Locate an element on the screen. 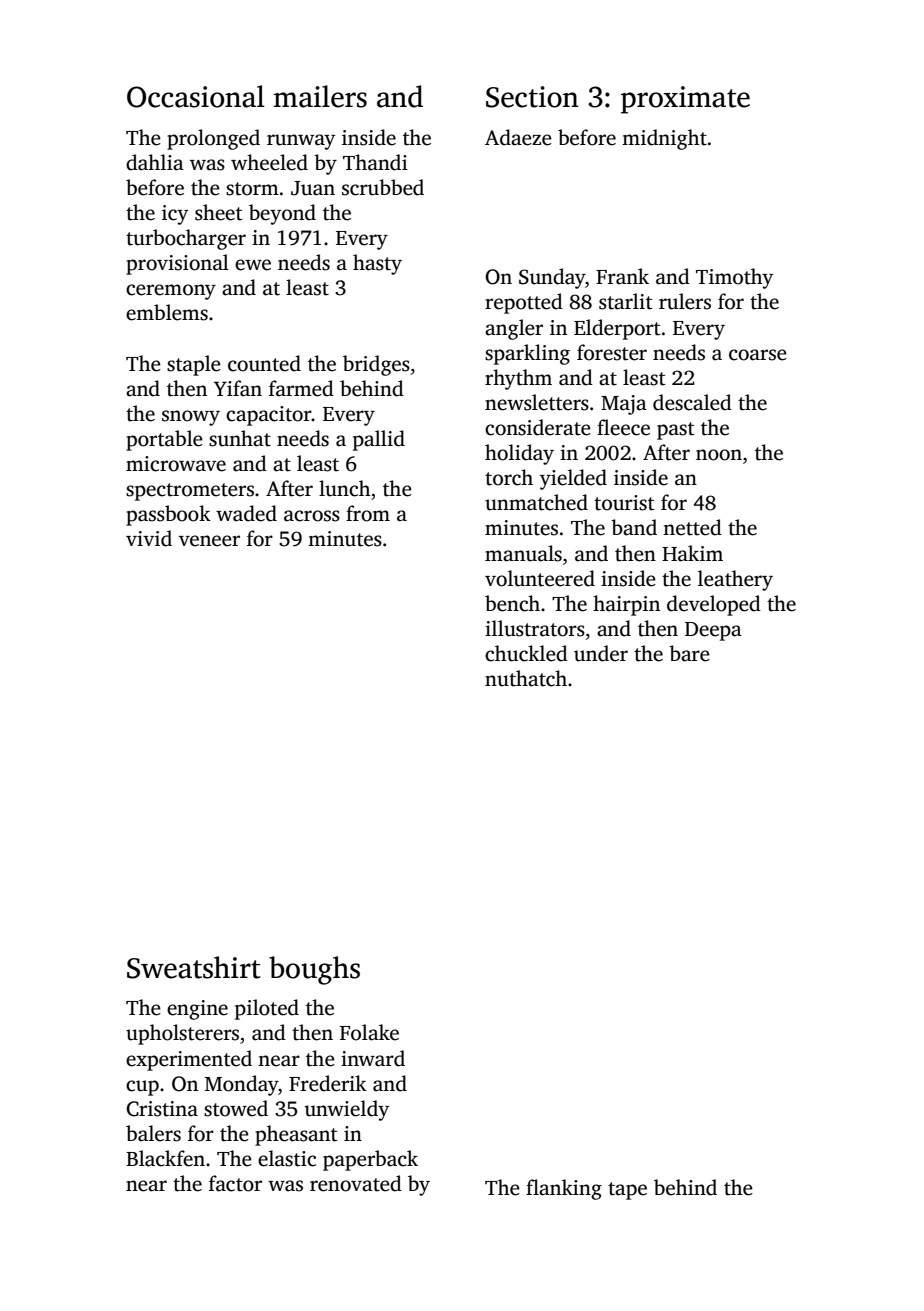 This screenshot has height=1311, width=924. descaled is located at coordinates (692, 402).
